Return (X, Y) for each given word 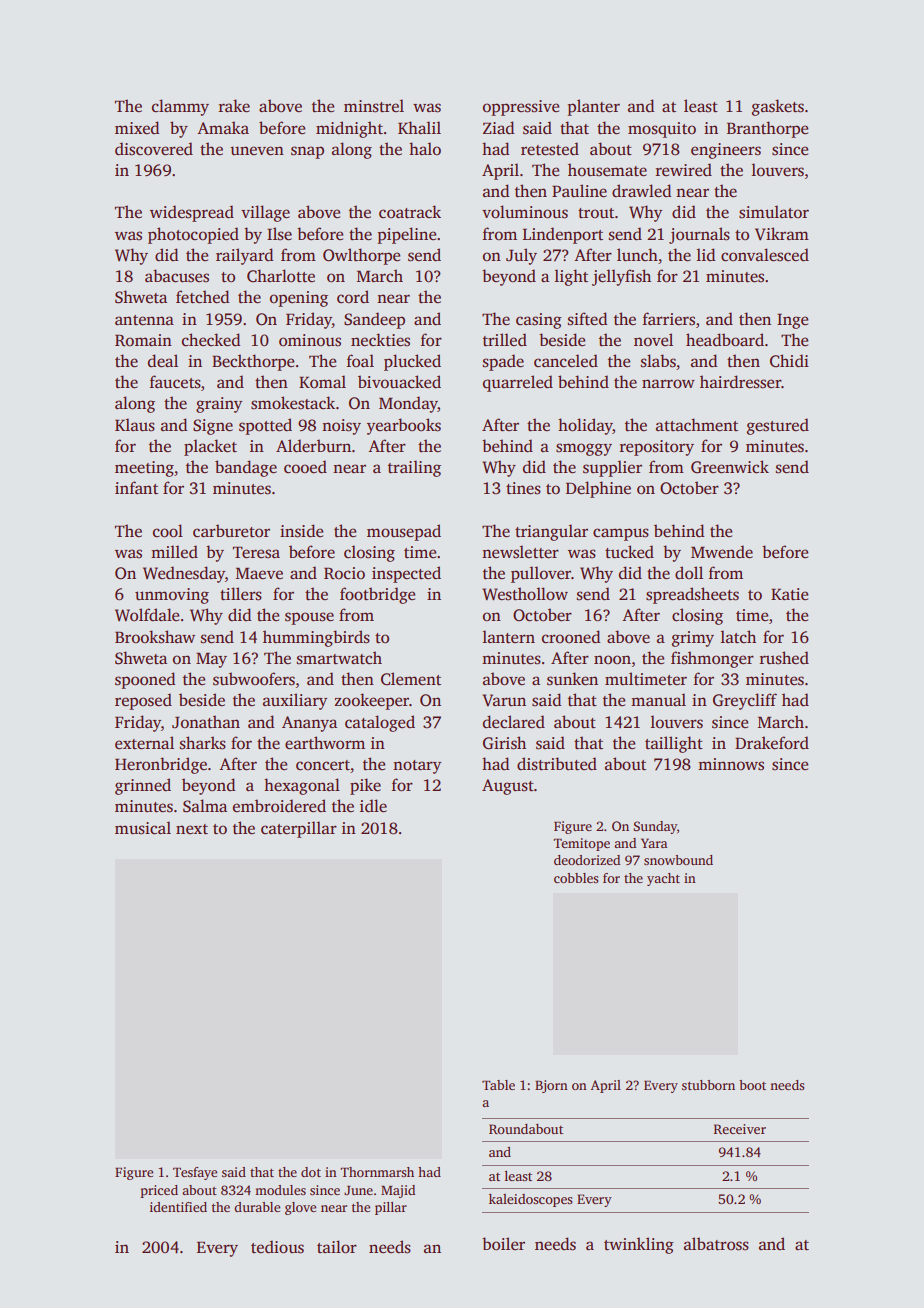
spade (503, 362)
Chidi (789, 361)
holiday (585, 426)
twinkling (639, 1245)
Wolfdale (147, 615)
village (265, 213)
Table (498, 1085)
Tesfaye (195, 1173)
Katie (789, 594)
